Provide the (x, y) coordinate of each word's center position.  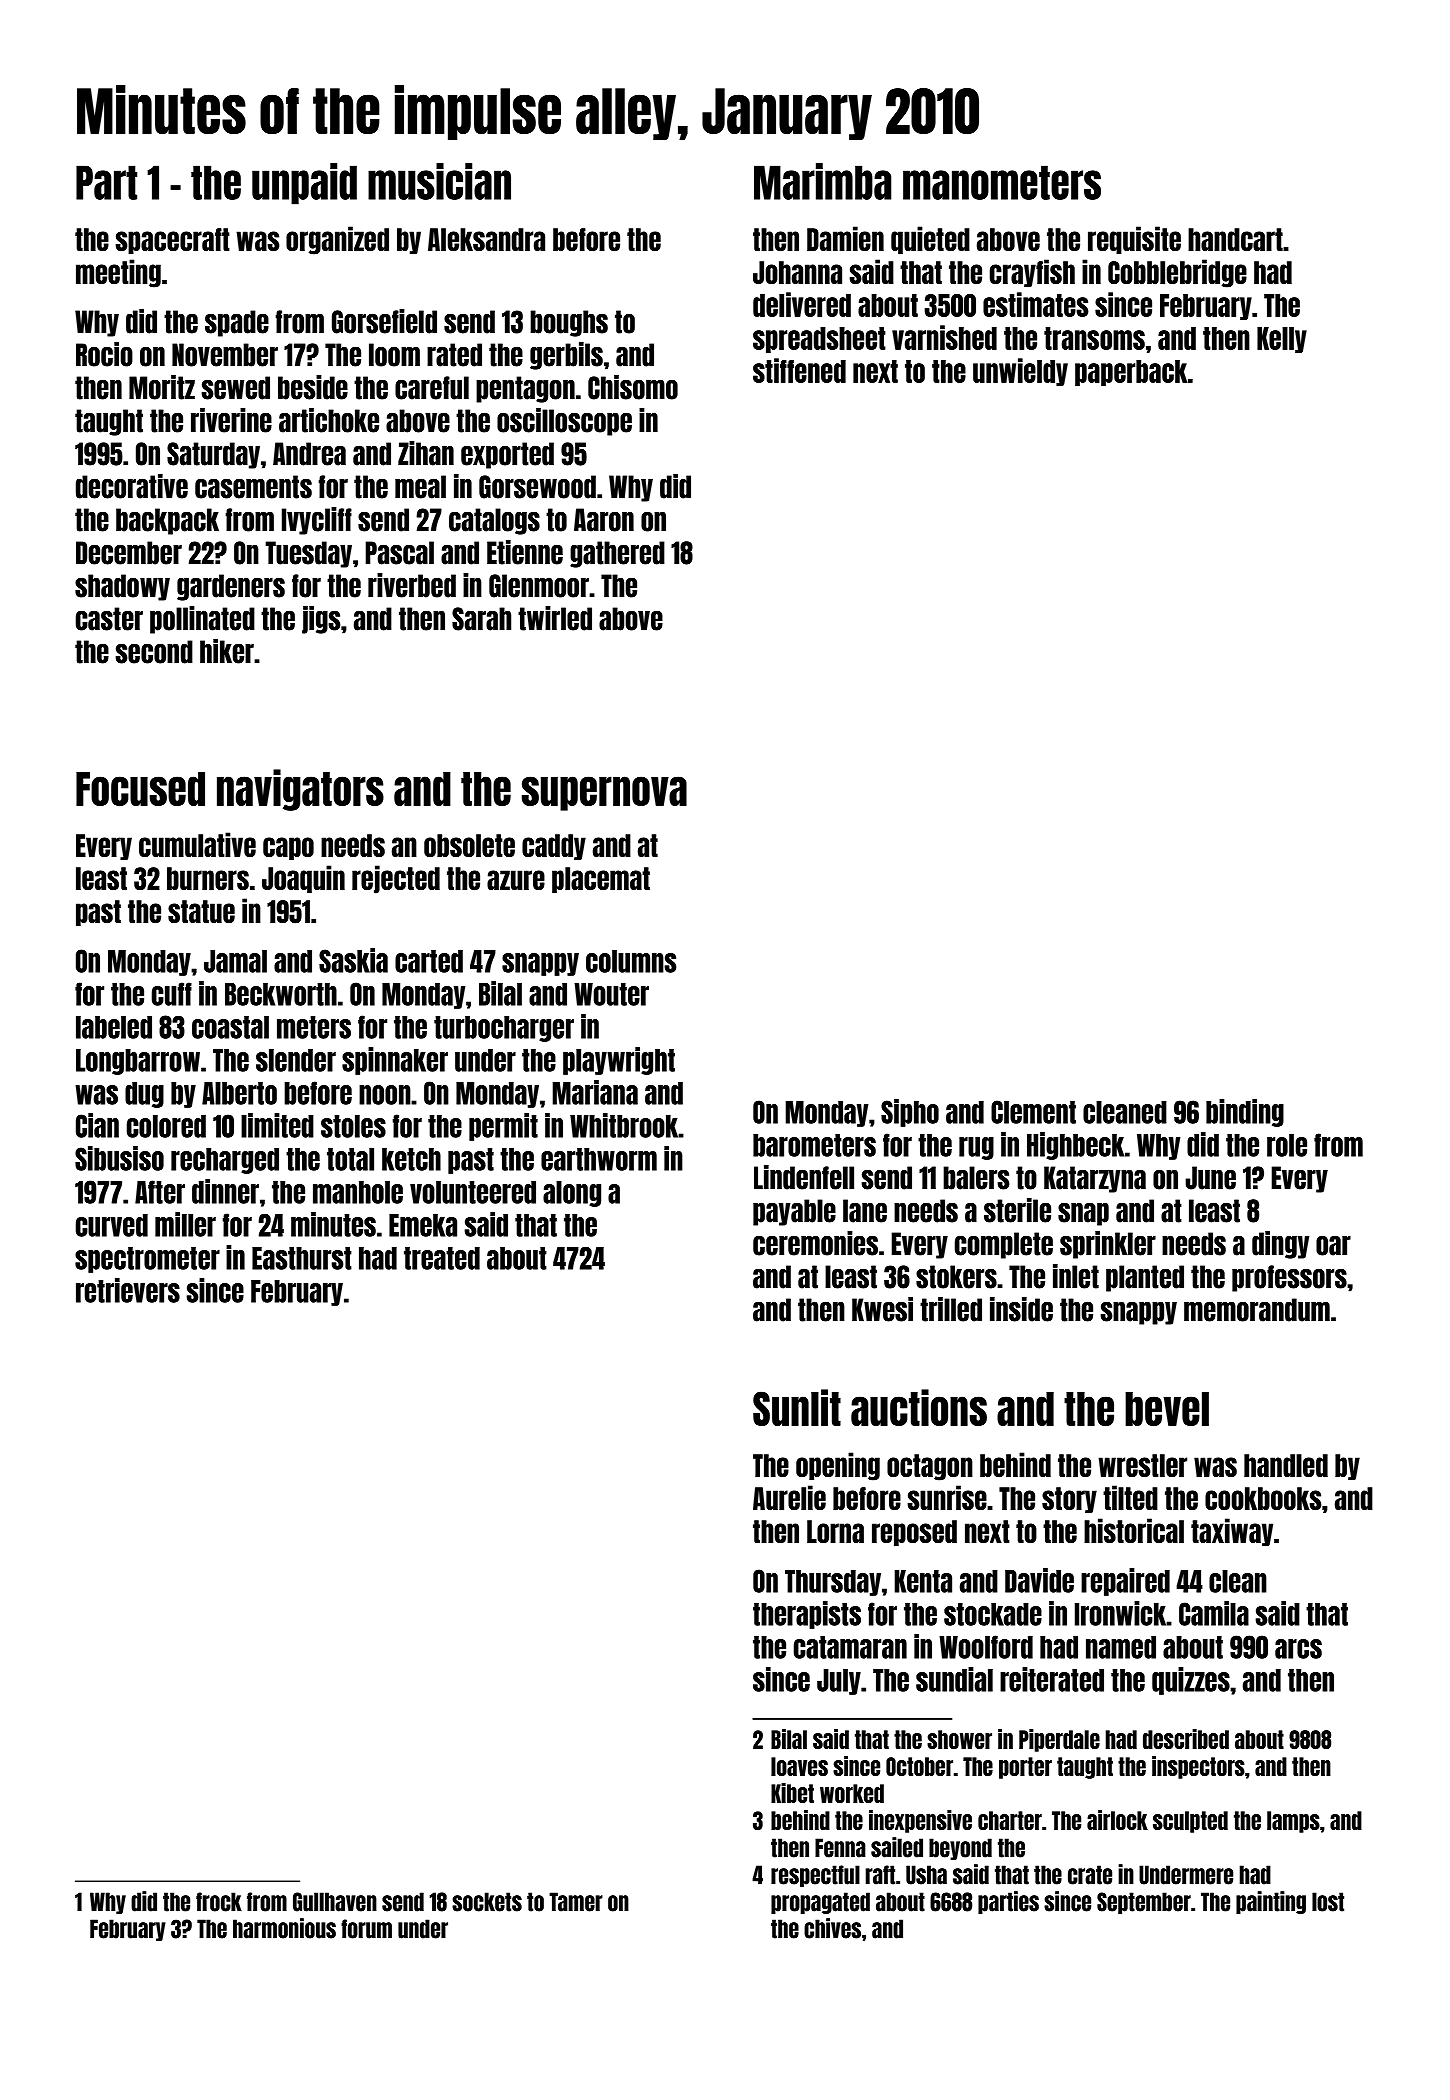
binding (1245, 1113)
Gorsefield (384, 321)
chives (832, 1928)
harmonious (284, 1928)
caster (109, 619)
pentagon (525, 389)
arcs (1298, 1649)
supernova (604, 793)
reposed (914, 1533)
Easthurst (302, 1258)
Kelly (1282, 340)
